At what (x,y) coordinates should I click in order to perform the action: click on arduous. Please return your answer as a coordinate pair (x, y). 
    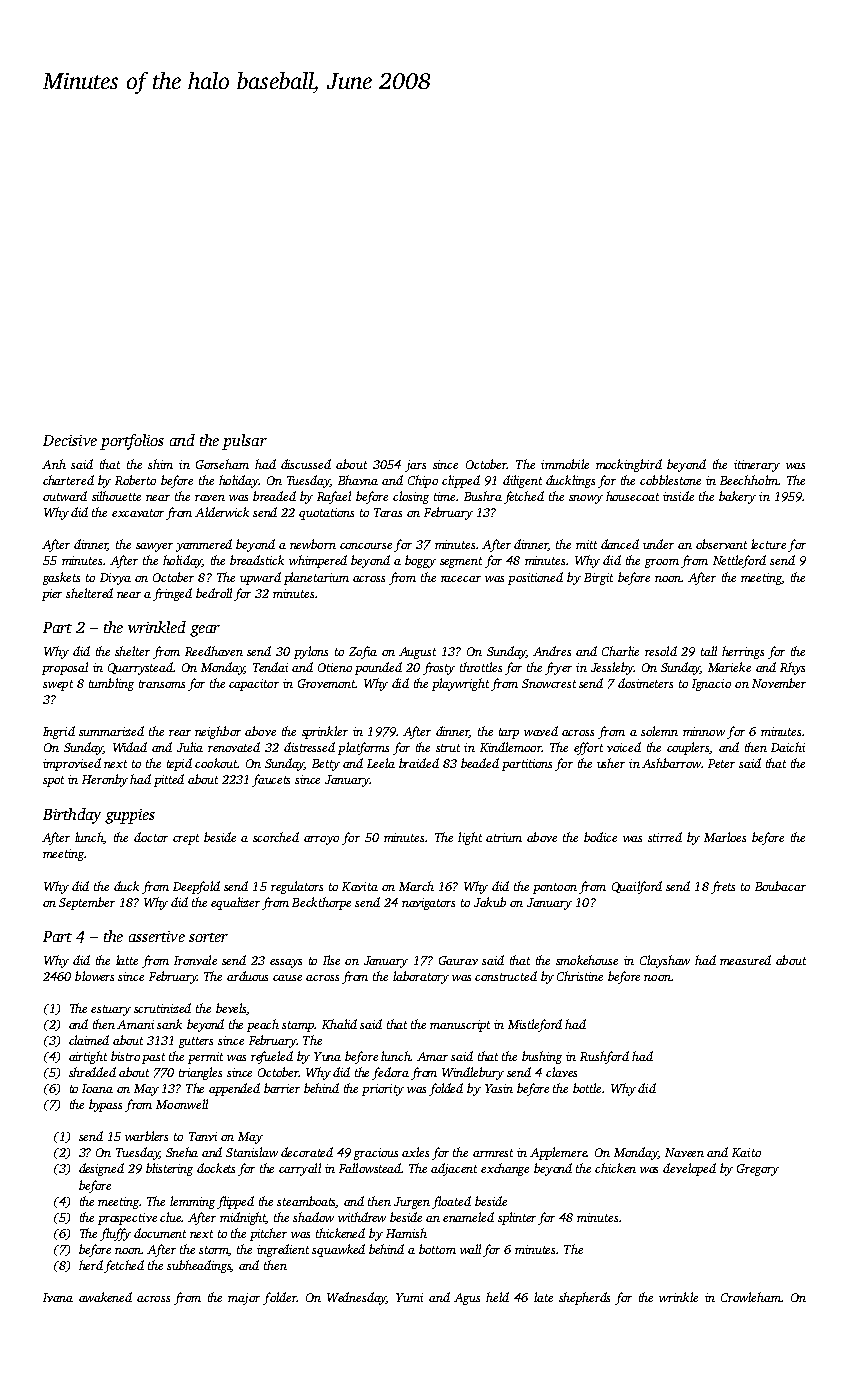
    Looking at the image, I should click on (247, 976).
